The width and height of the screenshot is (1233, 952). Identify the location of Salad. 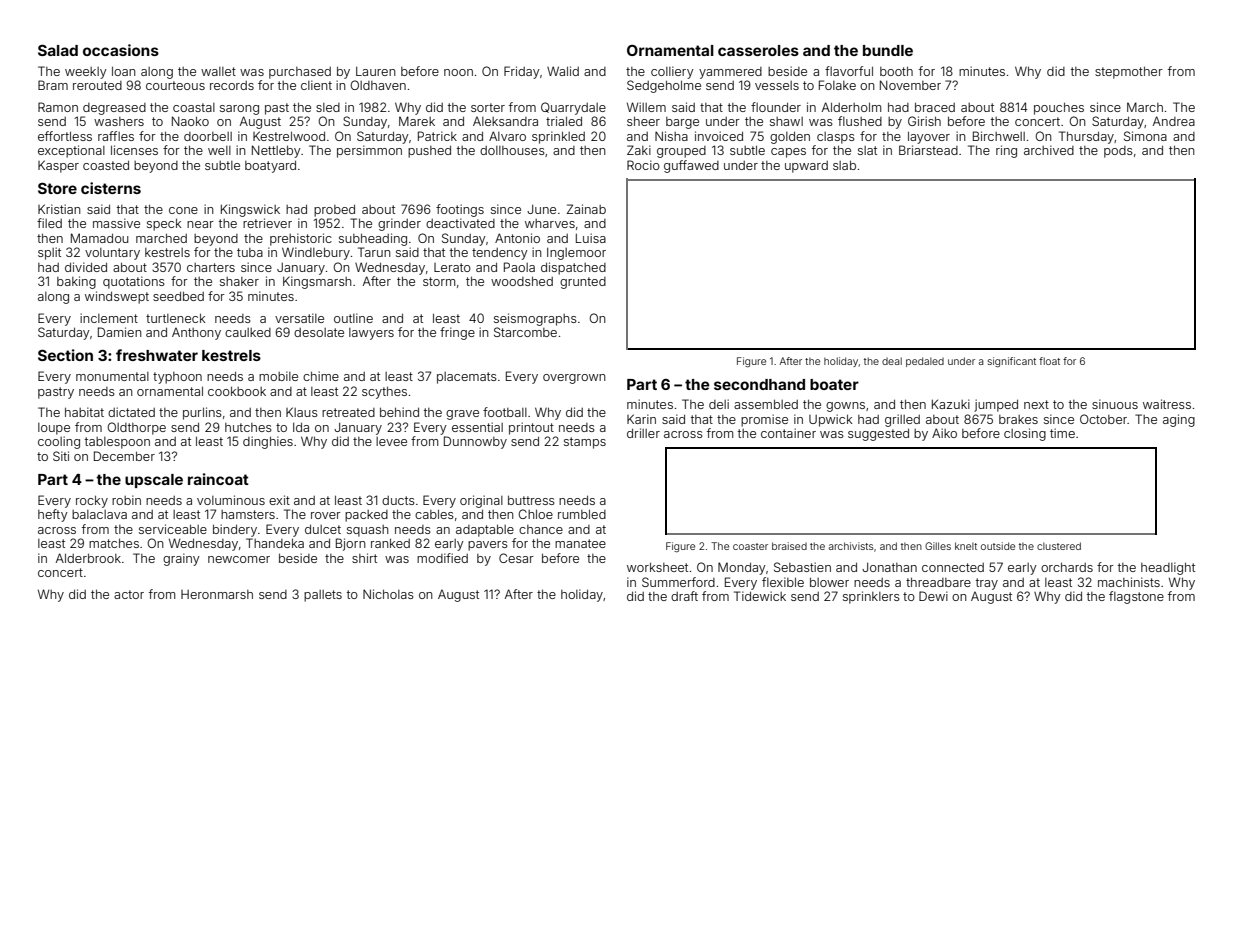
(58, 50).
